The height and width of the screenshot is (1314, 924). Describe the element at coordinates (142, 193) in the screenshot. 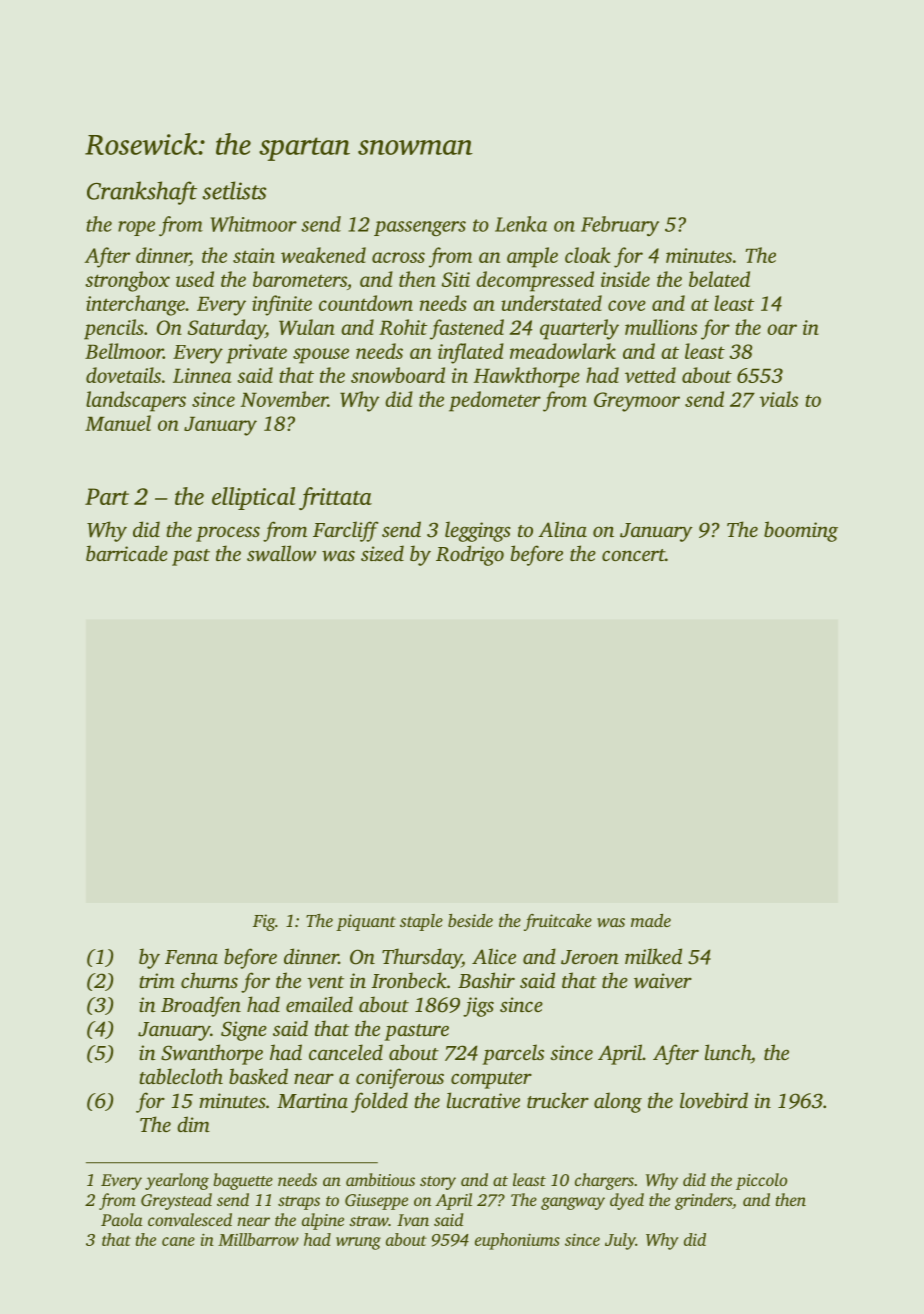

I see `Crankshaft` at that location.
